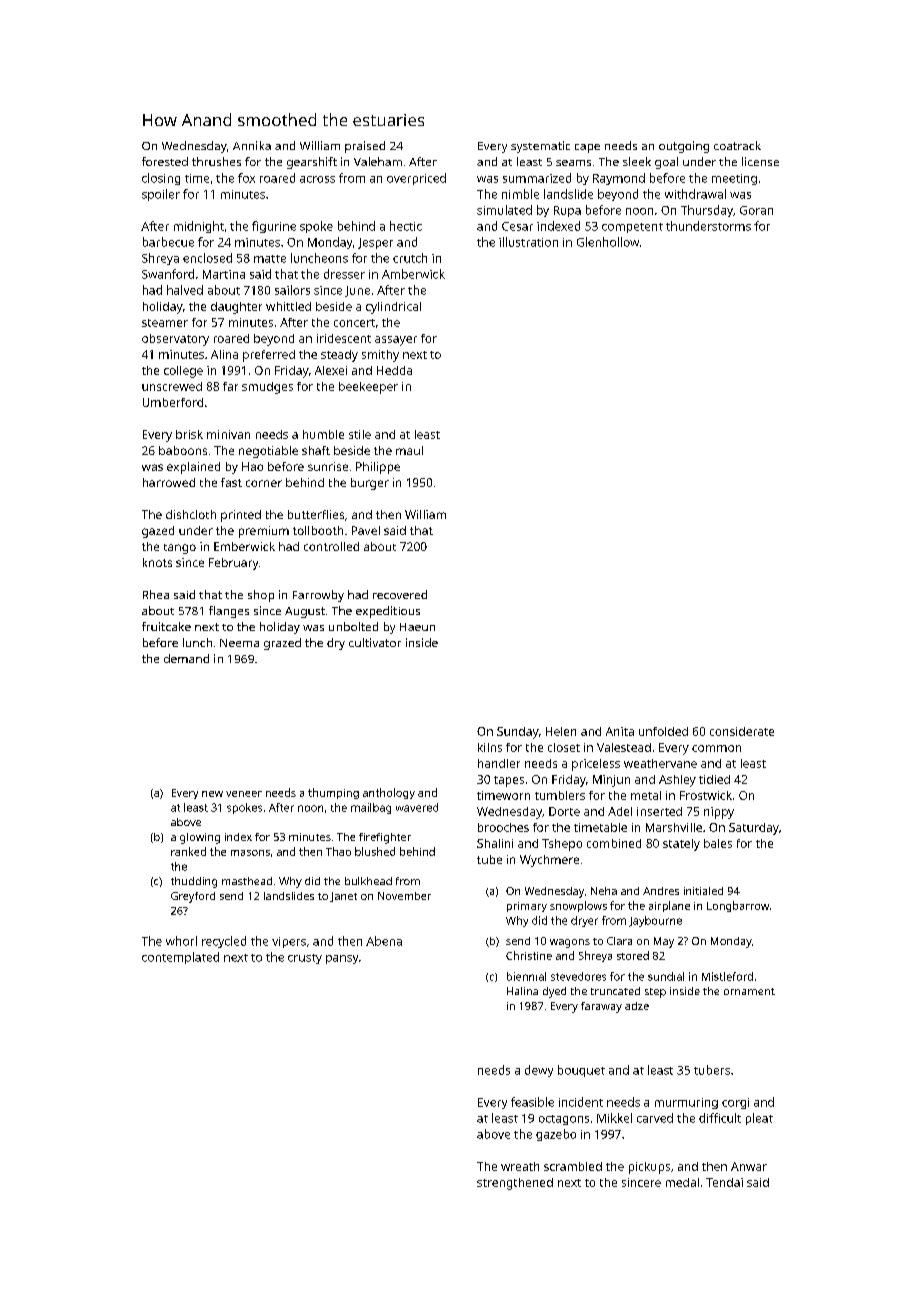  I want to click on knots, so click(157, 562).
